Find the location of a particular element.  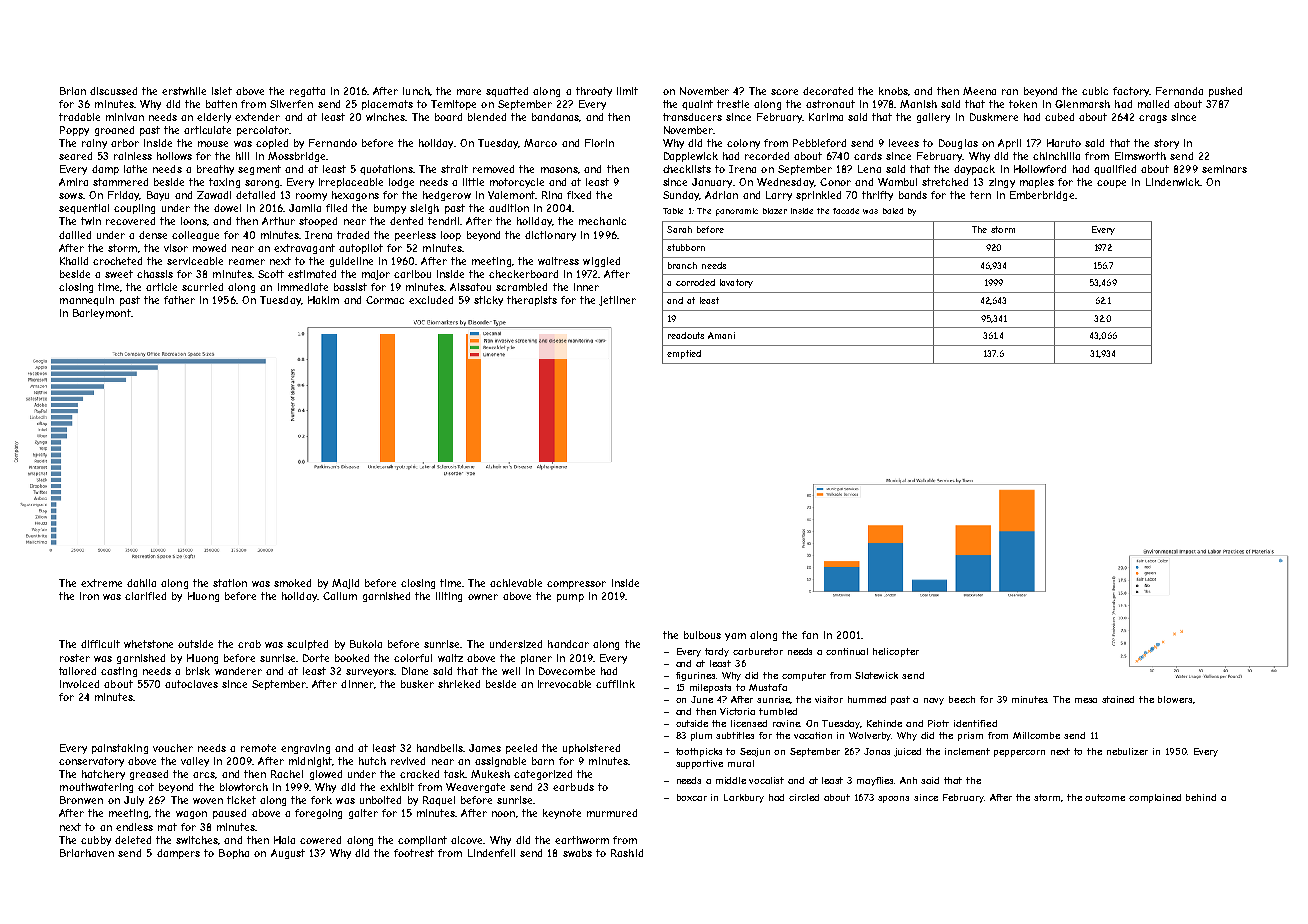

crab is located at coordinates (249, 644).
